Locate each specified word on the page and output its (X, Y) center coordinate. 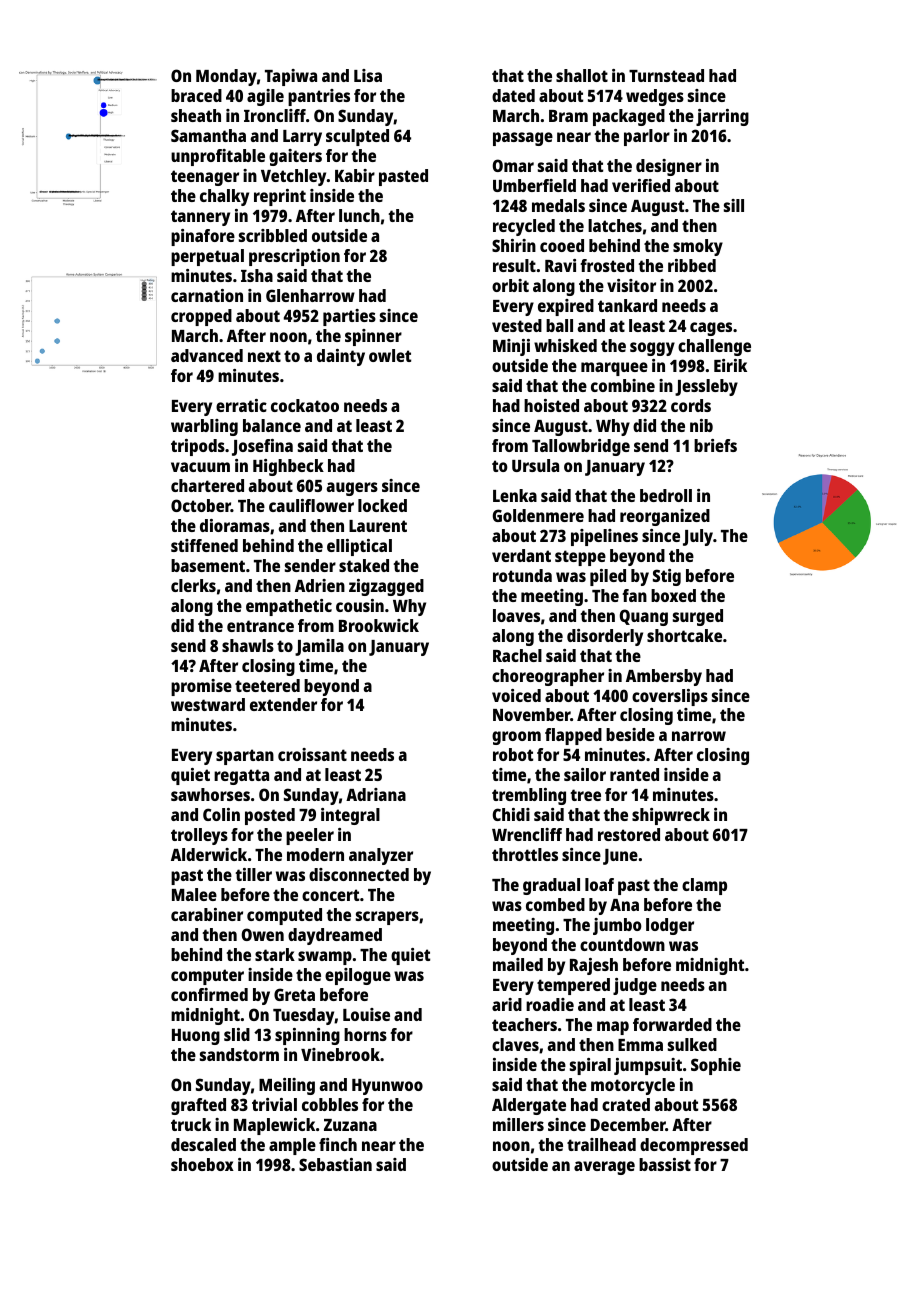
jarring (722, 117)
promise (201, 687)
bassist (665, 1164)
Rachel (517, 655)
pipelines (604, 537)
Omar (513, 165)
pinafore (203, 237)
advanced (207, 355)
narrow (699, 736)
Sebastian (335, 1164)
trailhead (601, 1144)
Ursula (535, 465)
